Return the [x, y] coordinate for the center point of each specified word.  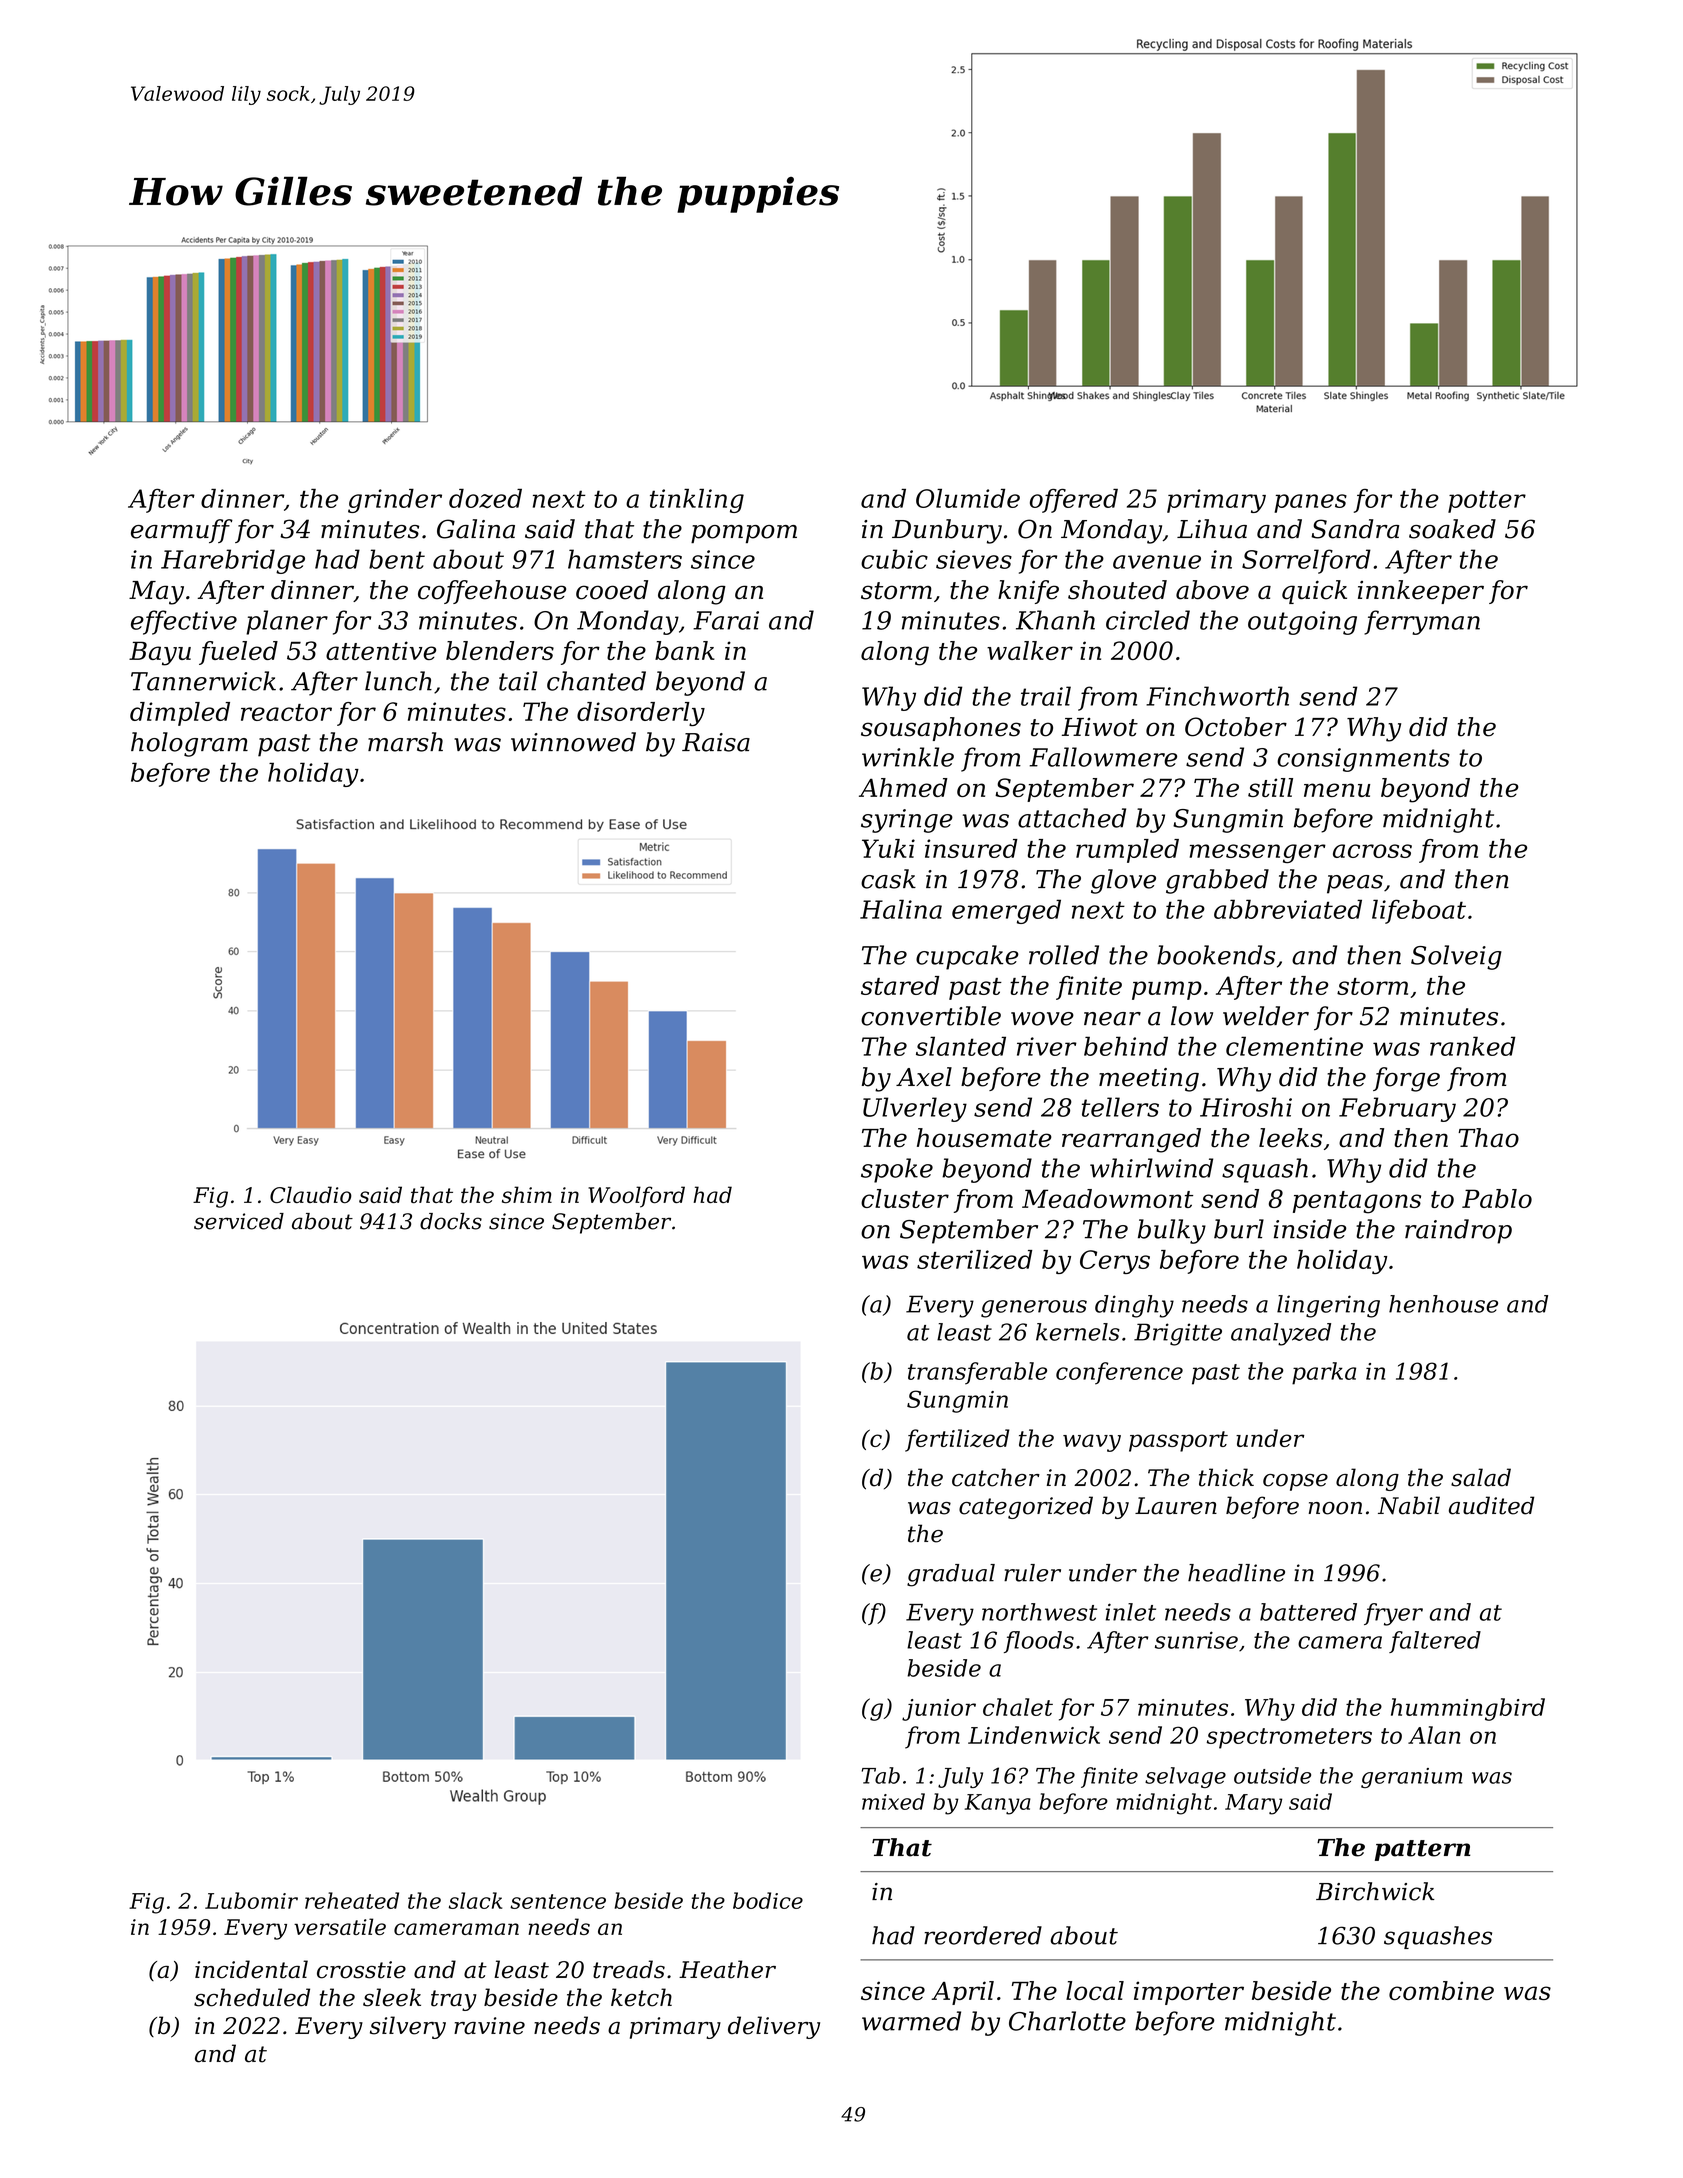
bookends [1216, 955]
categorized [1026, 1507]
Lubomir [251, 1900]
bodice [768, 1900]
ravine [489, 2026]
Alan [1434, 1735]
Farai [726, 620]
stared [900, 985]
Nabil [1409, 1505]
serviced [239, 1221]
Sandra [1355, 529]
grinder [395, 501]
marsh [405, 742]
